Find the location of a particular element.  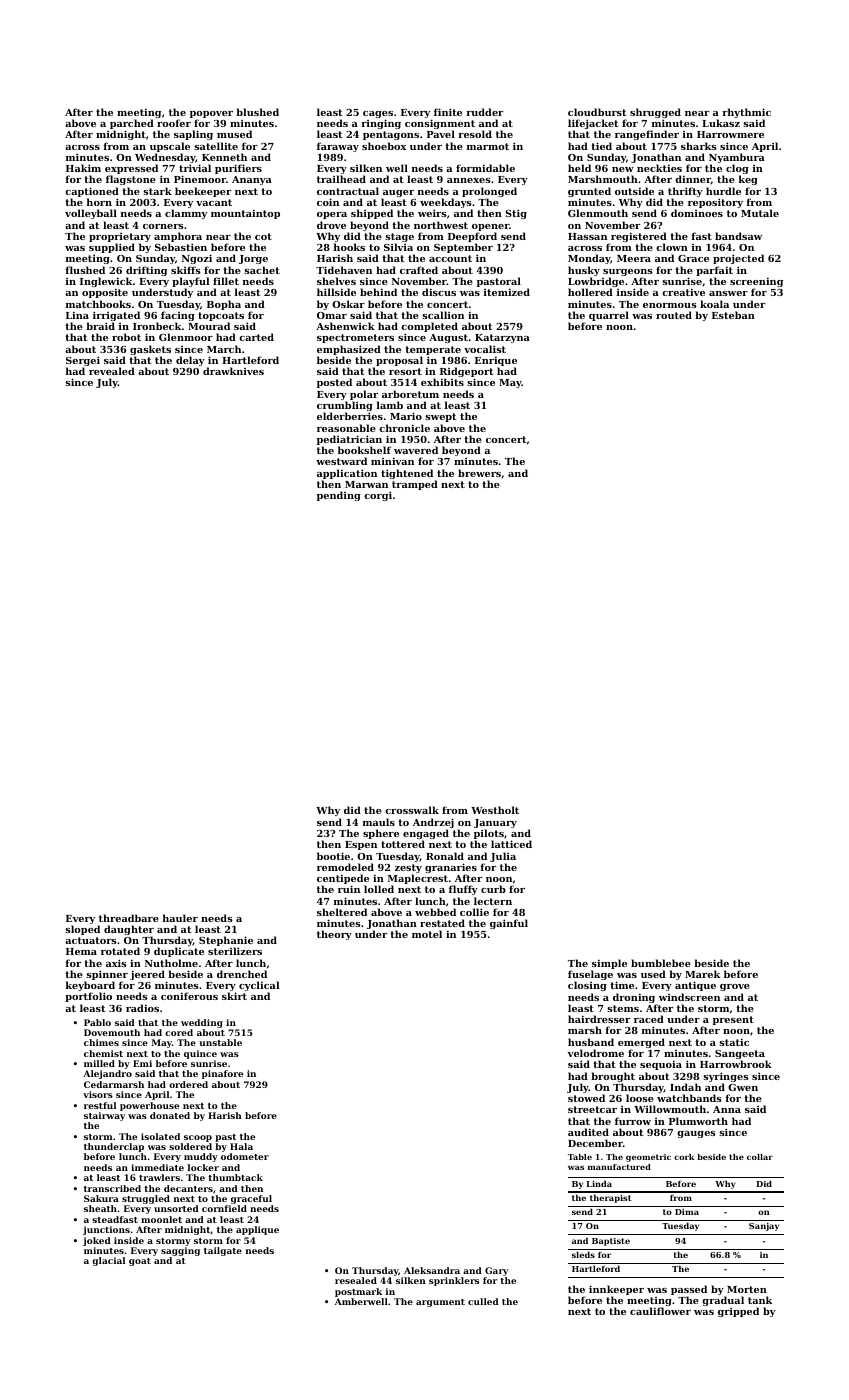

milled is located at coordinates (99, 1063).
